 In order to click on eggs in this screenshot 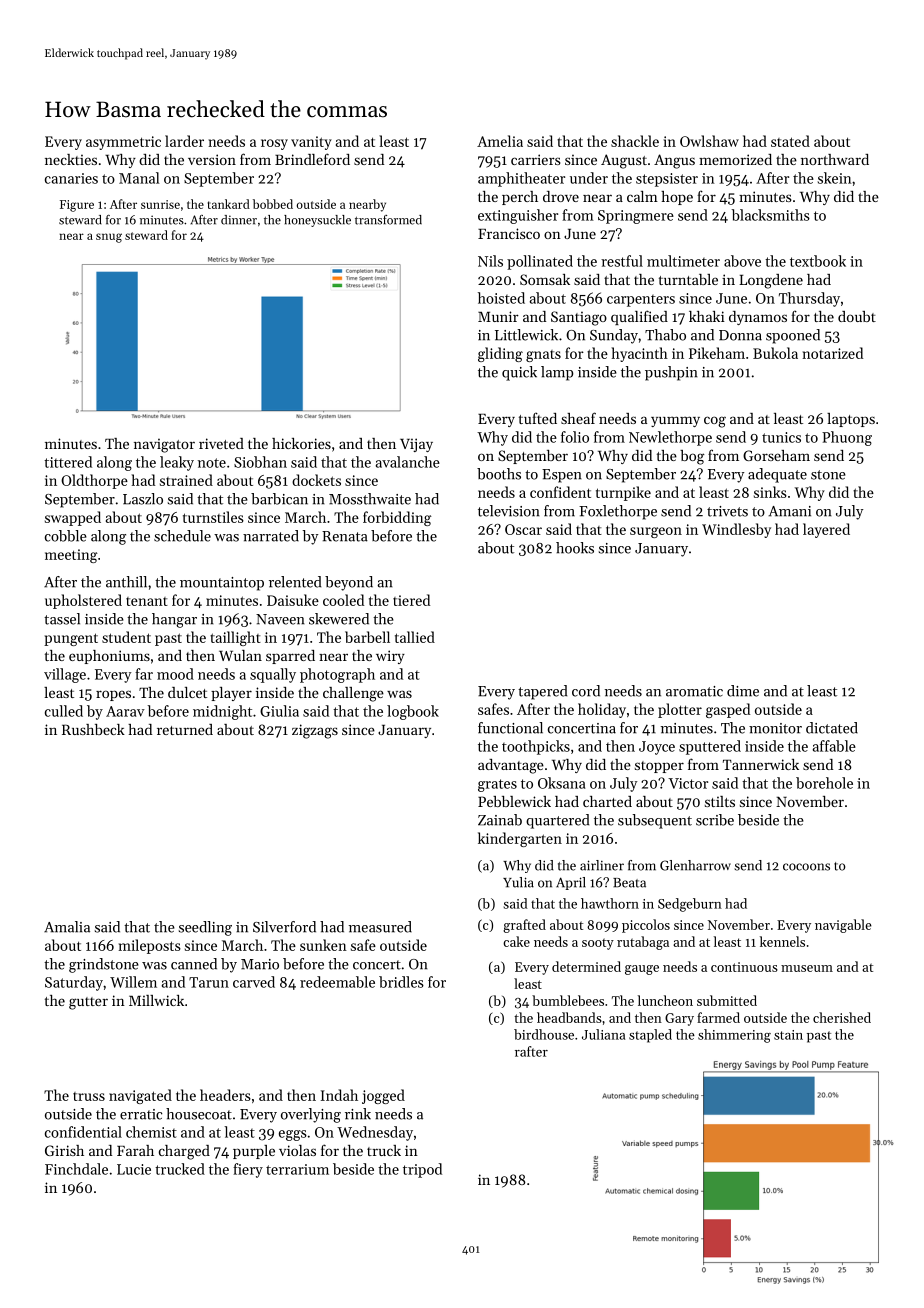, I will do `click(293, 1135)`.
